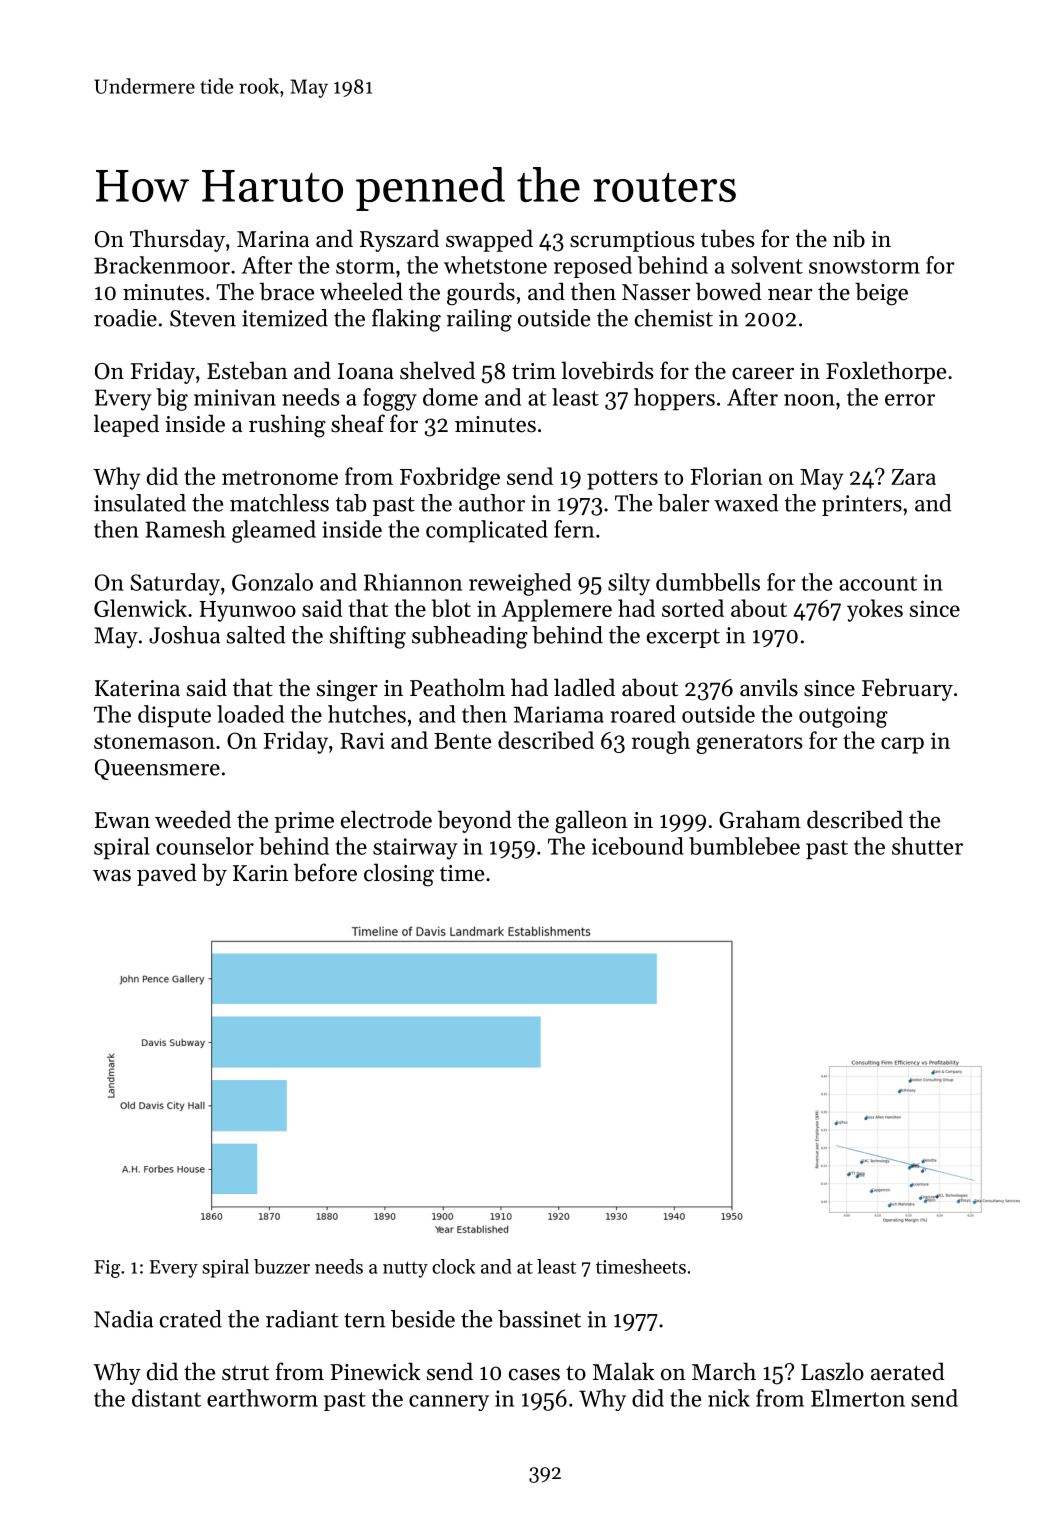 This screenshot has width=1057, height=1530. I want to click on scrumptious, so click(632, 241).
